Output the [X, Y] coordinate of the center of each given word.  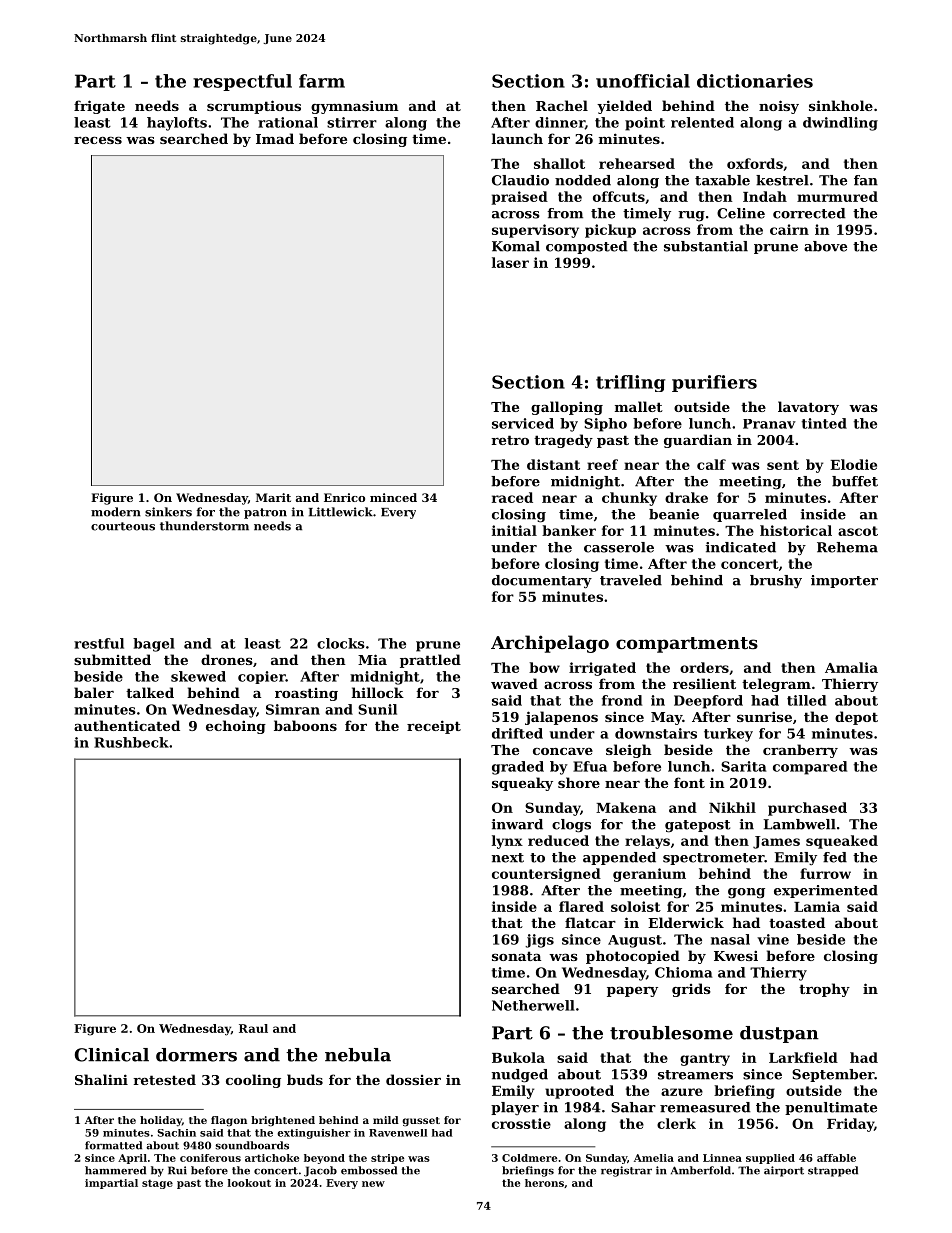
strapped [833, 1171]
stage [157, 1184]
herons [544, 1183]
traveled [631, 580]
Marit [273, 497]
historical [796, 530]
